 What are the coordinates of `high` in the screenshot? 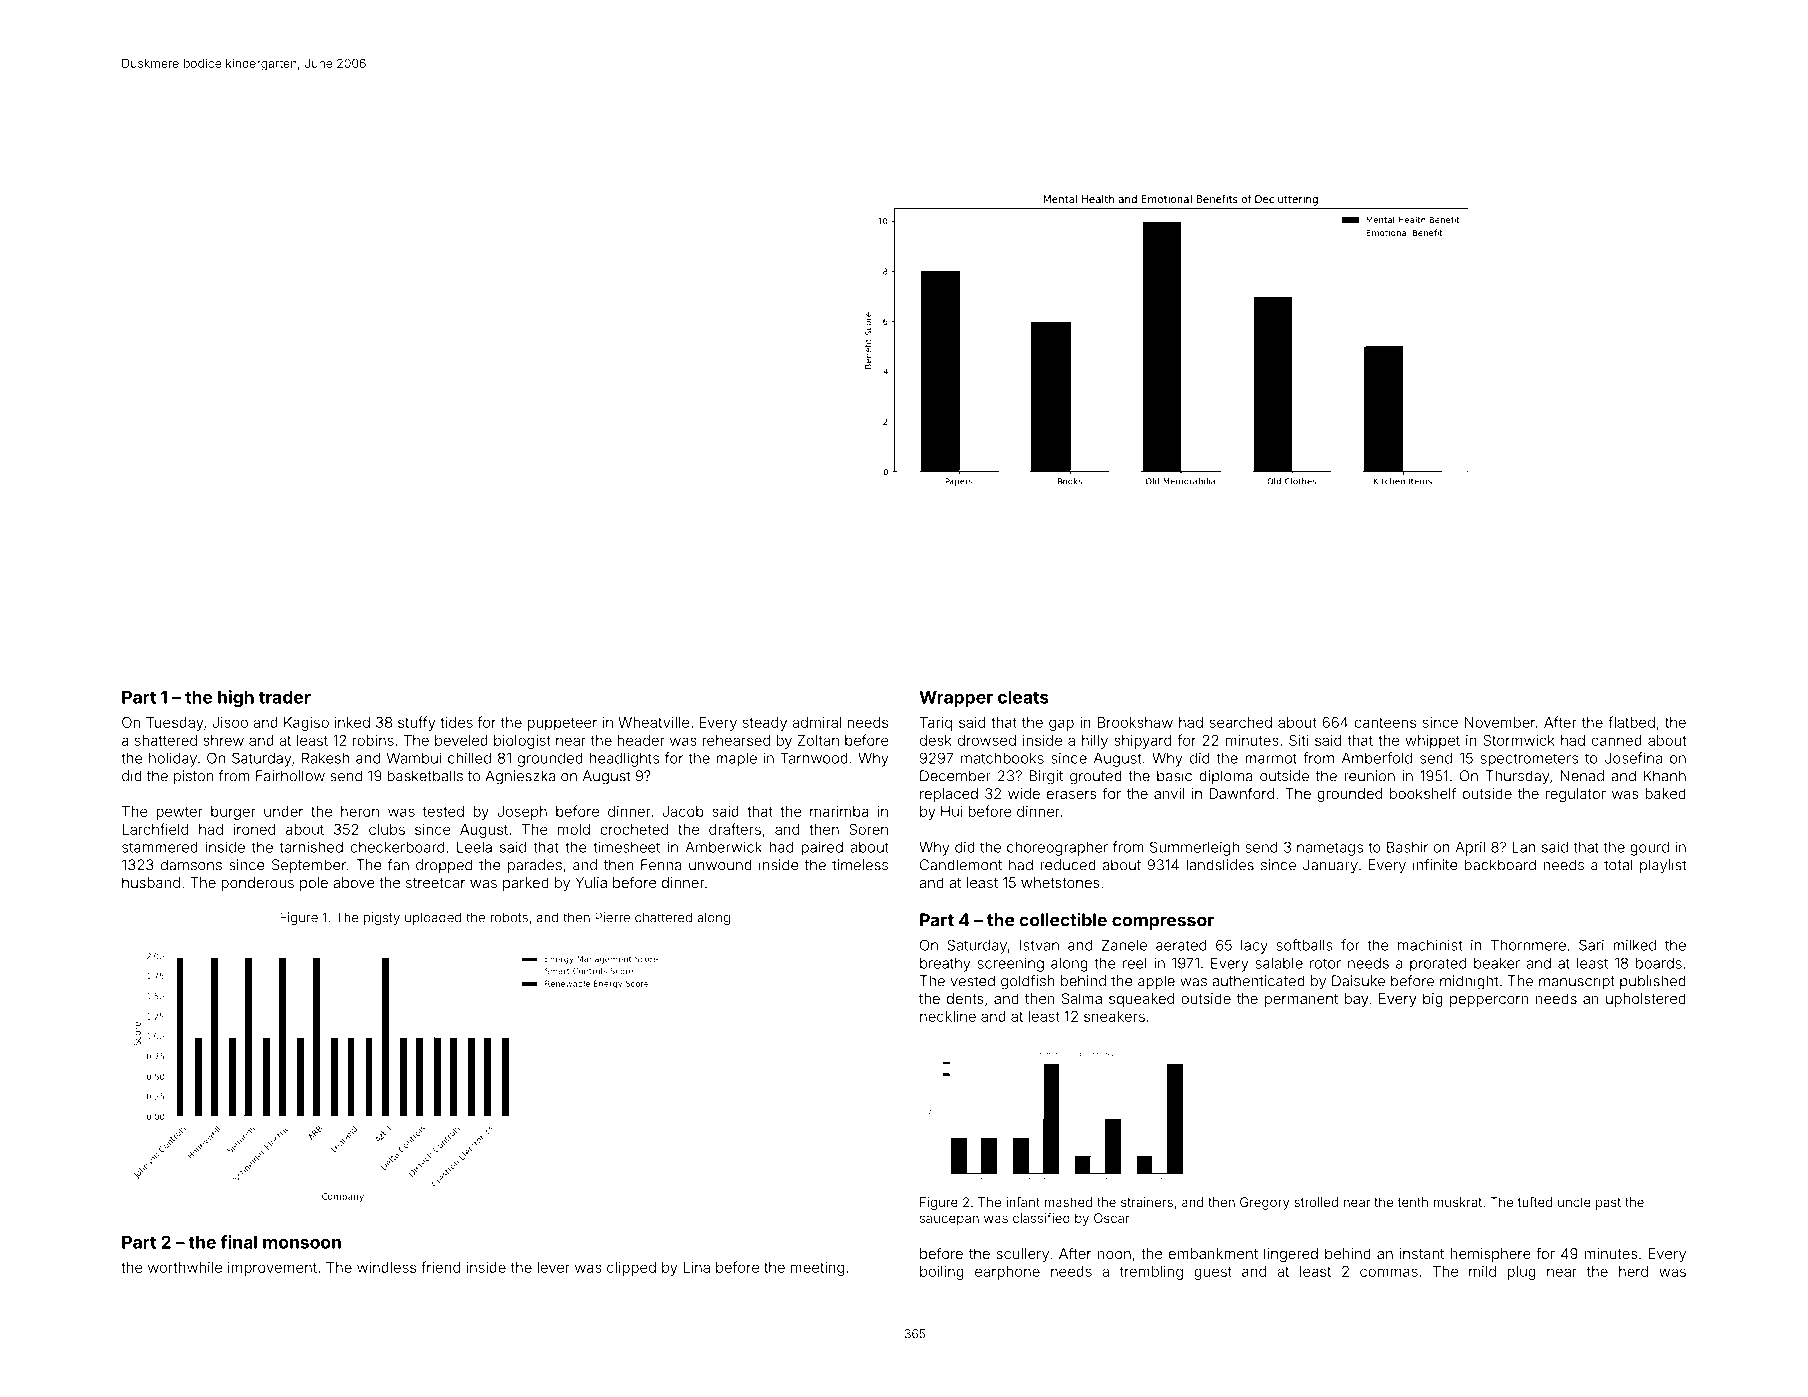 It's located at (236, 699).
